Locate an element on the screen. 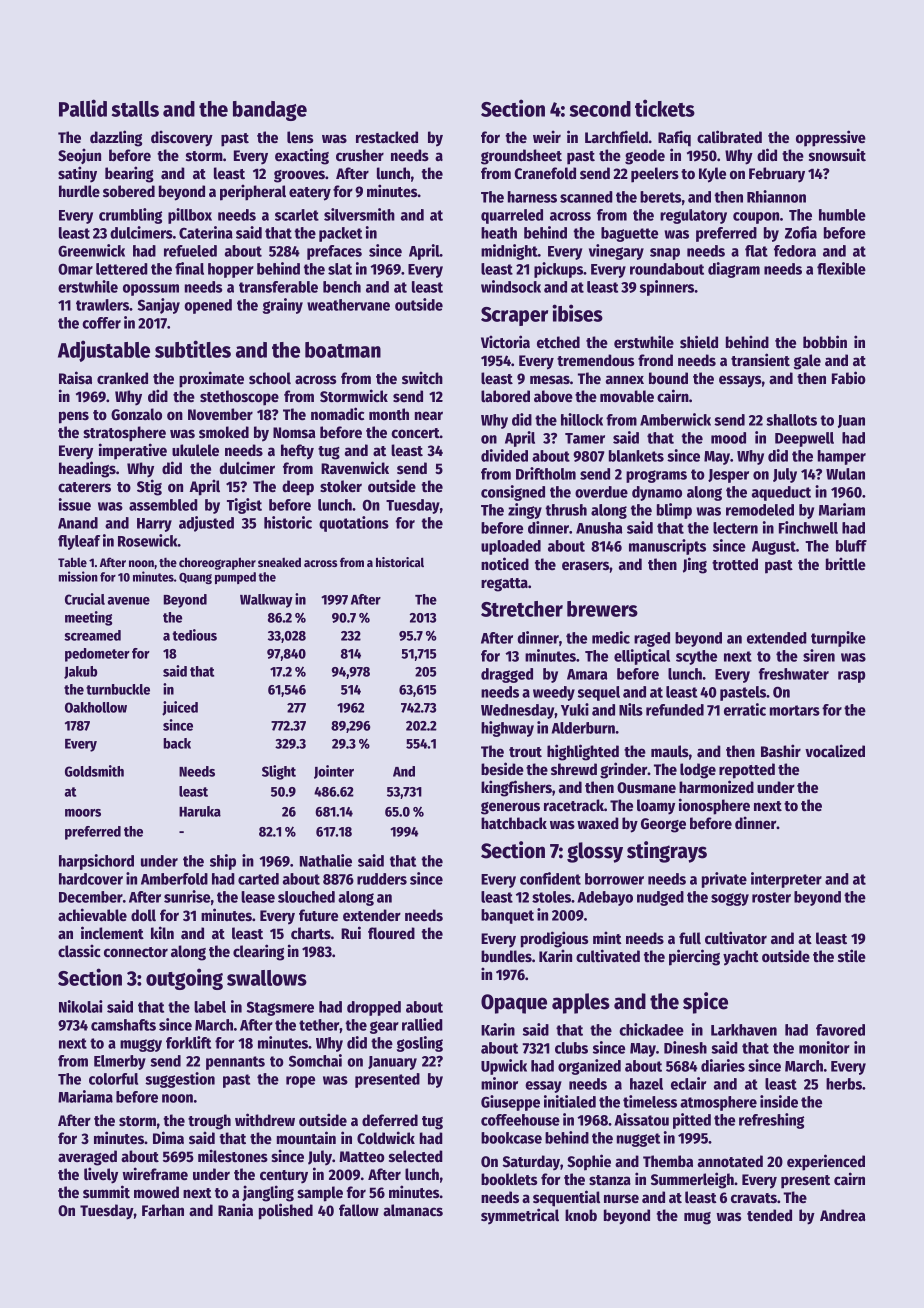  flexible is located at coordinates (841, 268).
